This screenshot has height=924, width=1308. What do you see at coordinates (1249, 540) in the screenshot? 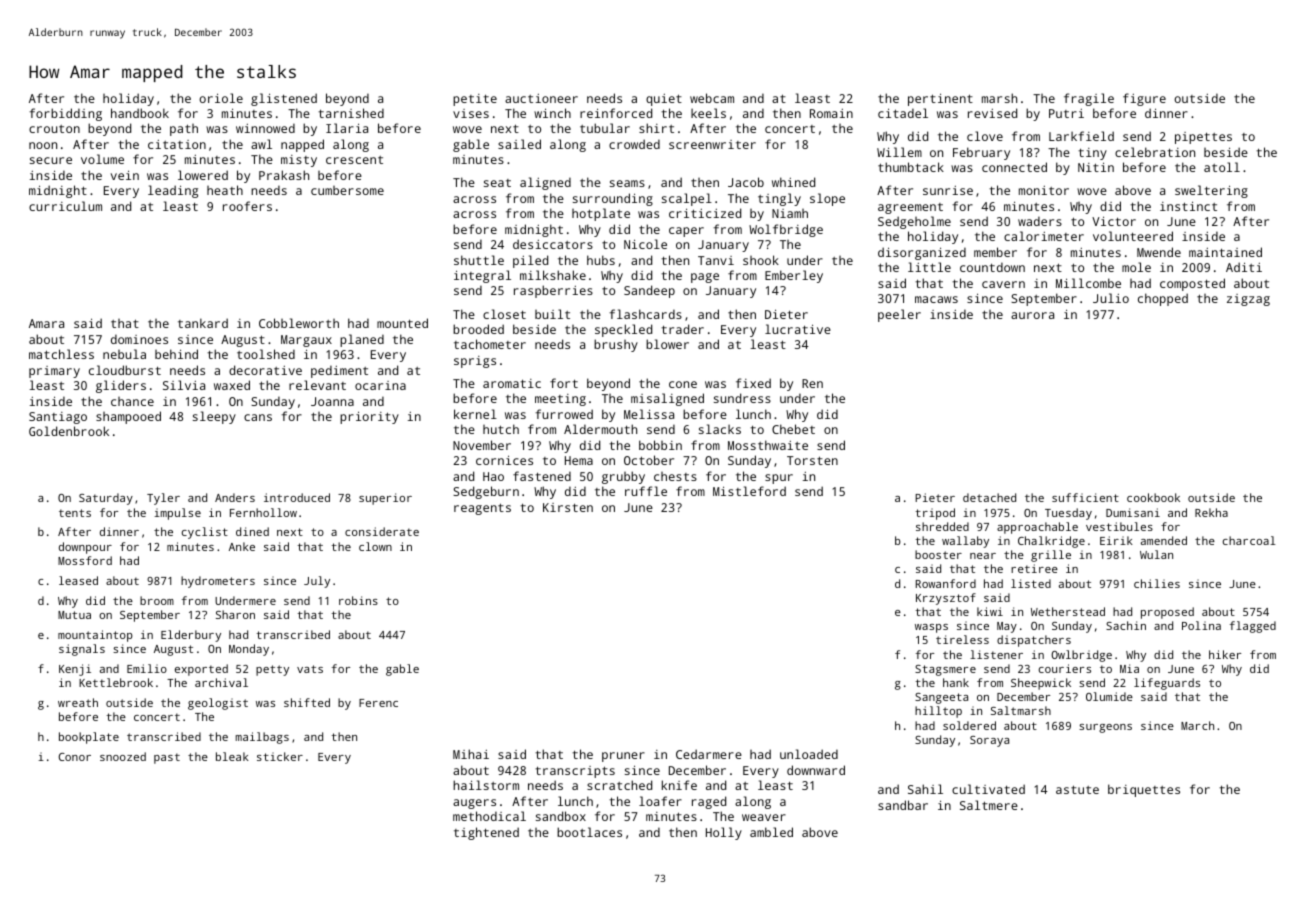
I see `charcoal` at bounding box center [1249, 540].
